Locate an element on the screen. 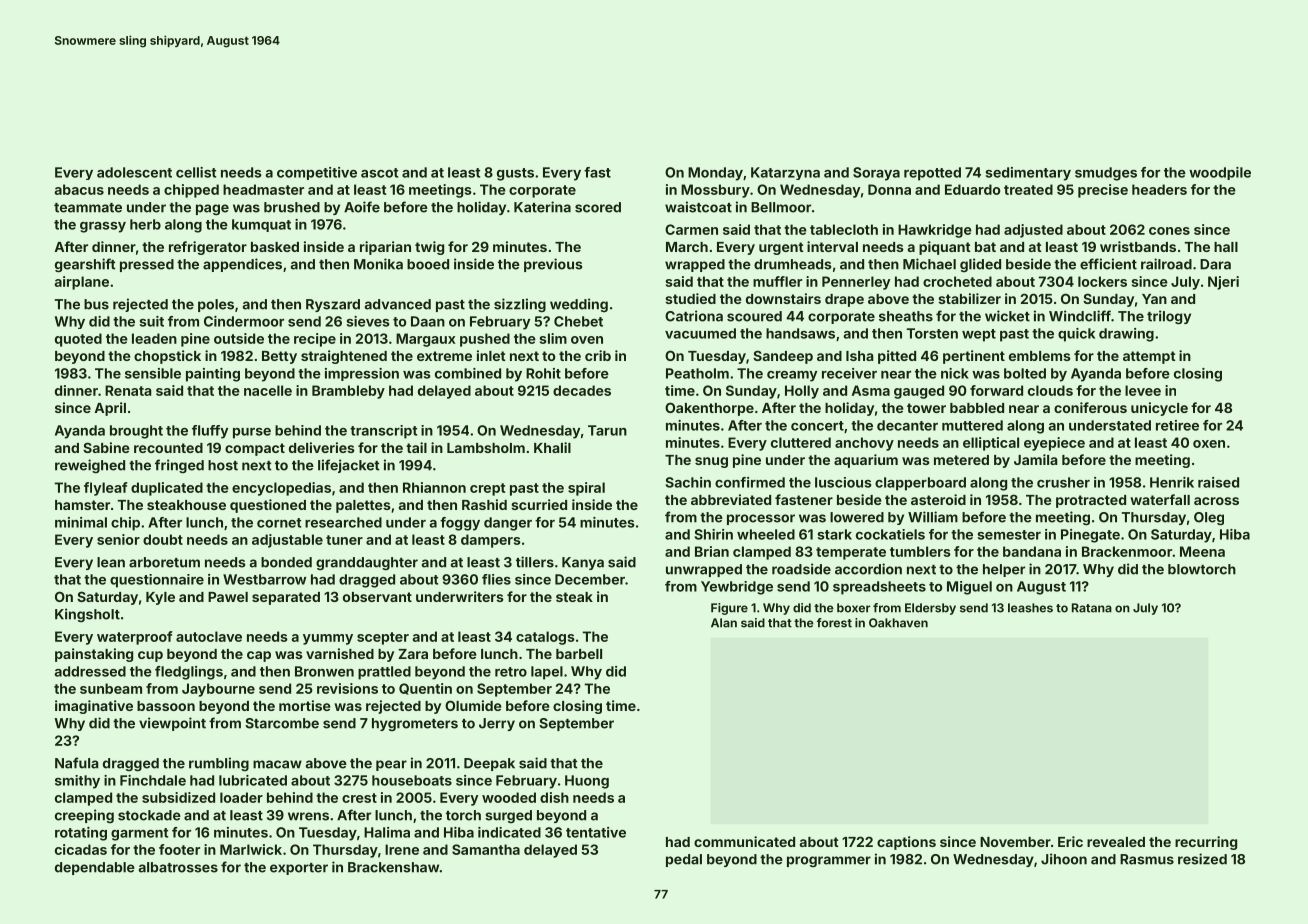 The height and width of the screenshot is (924, 1308). albatrosses is located at coordinates (178, 867).
